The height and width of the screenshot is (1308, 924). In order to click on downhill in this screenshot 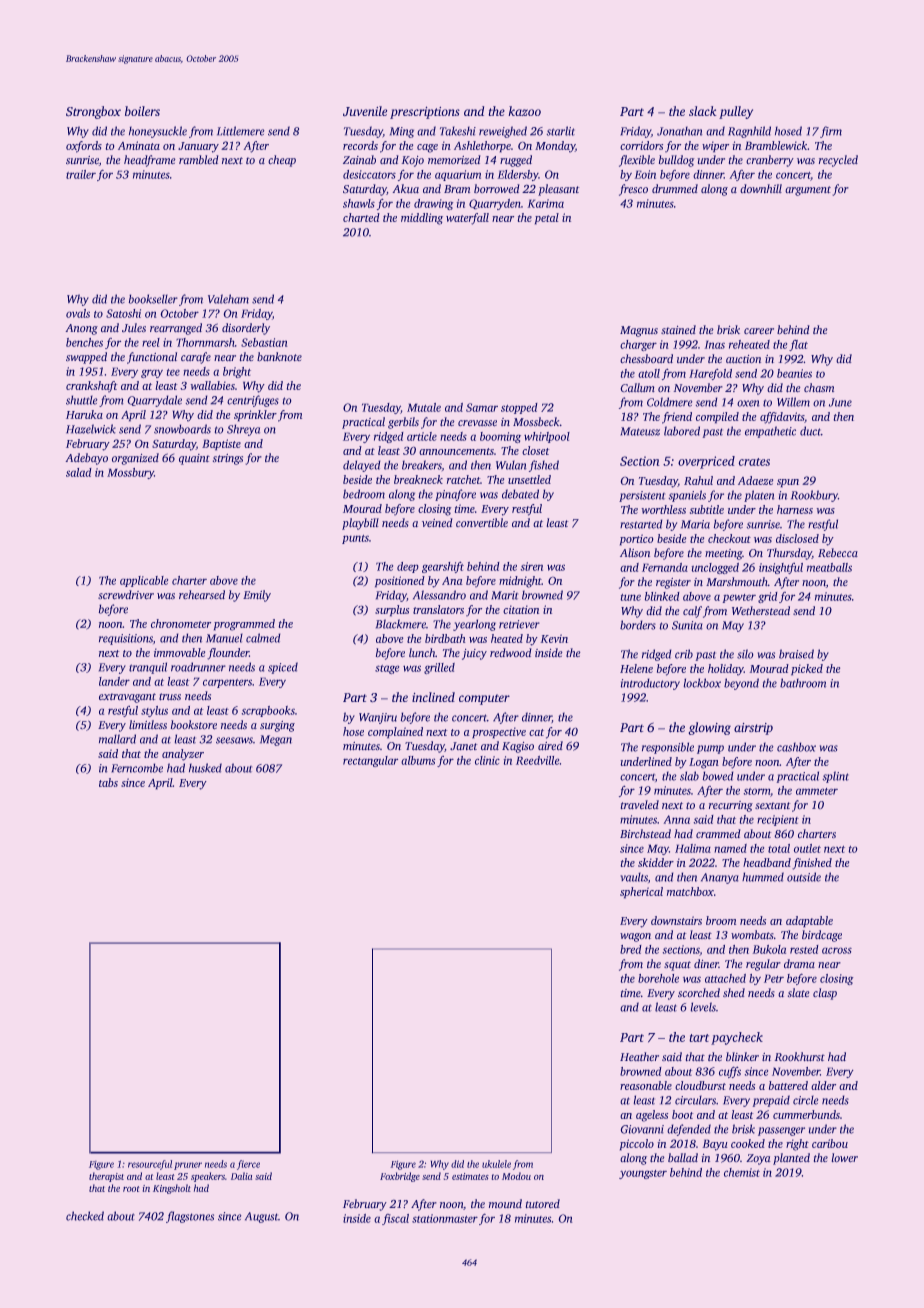, I will do `click(761, 188)`.
